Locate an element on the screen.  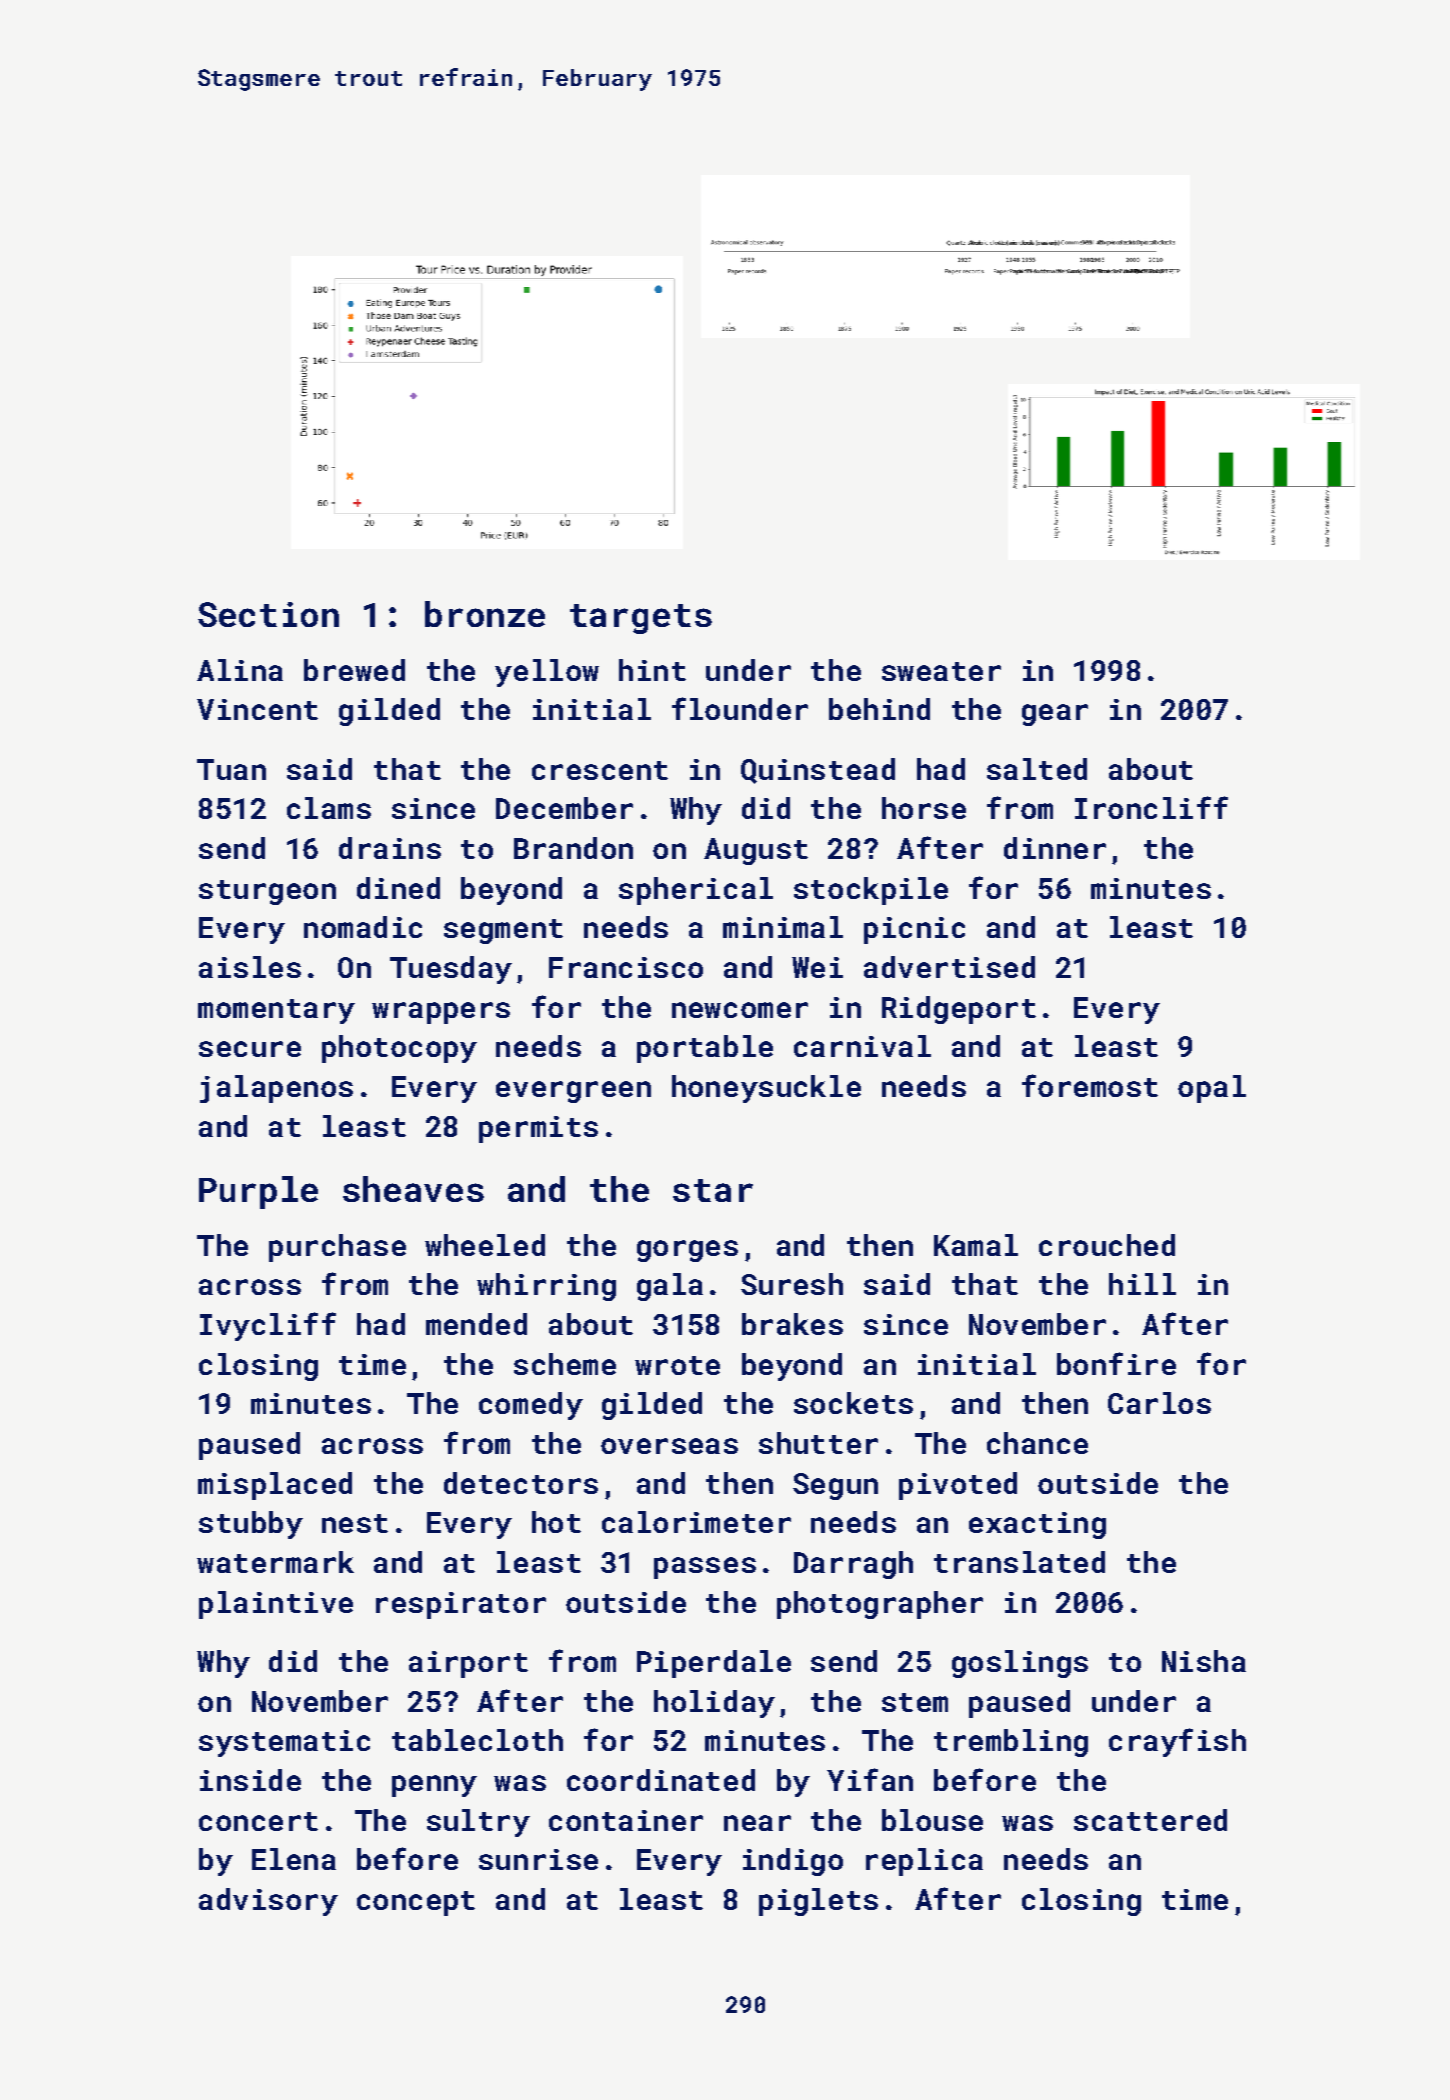
concept is located at coordinates (416, 1903).
